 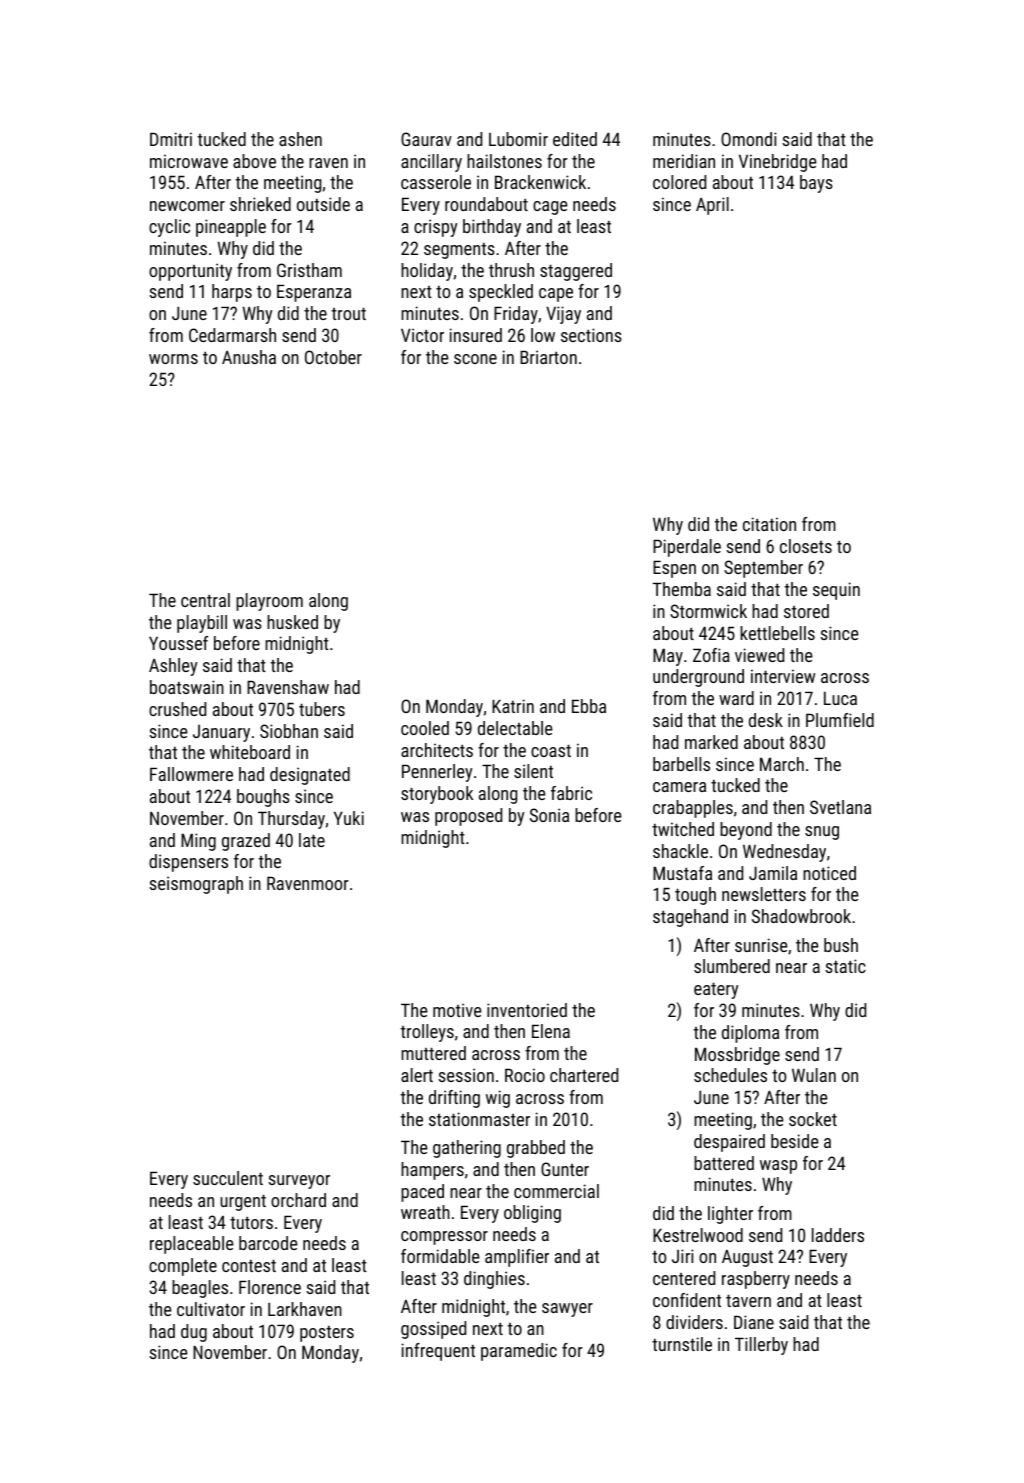 What do you see at coordinates (422, 335) in the image?
I see `Victor` at bounding box center [422, 335].
